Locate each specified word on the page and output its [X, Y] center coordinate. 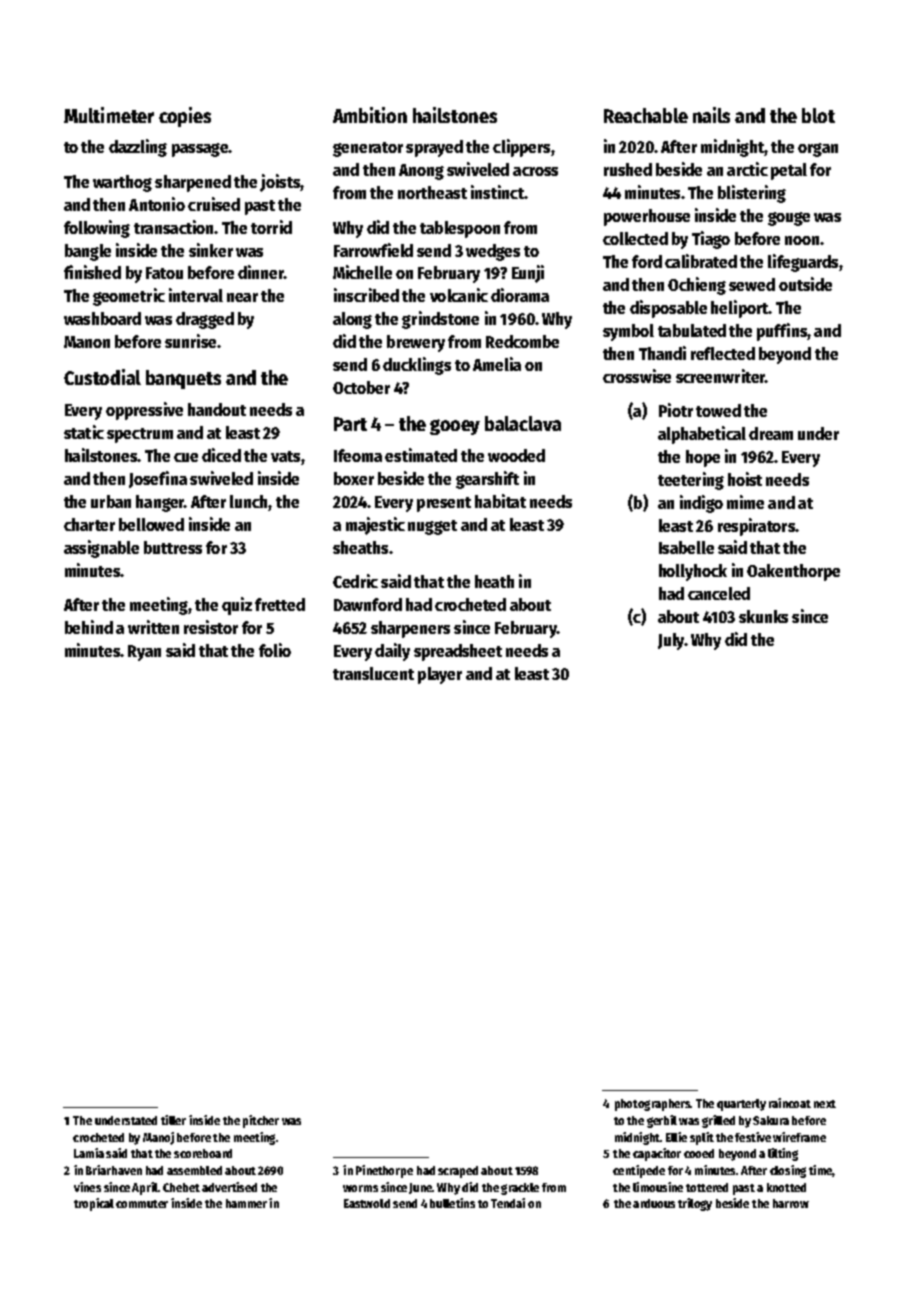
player [440, 675]
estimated [421, 455]
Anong [421, 172]
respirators [756, 527]
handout [217, 409]
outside [805, 284]
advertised [229, 1187]
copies [185, 117]
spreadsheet [458, 652]
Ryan [144, 653]
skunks [763, 616]
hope [703, 458]
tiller [173, 1120]
